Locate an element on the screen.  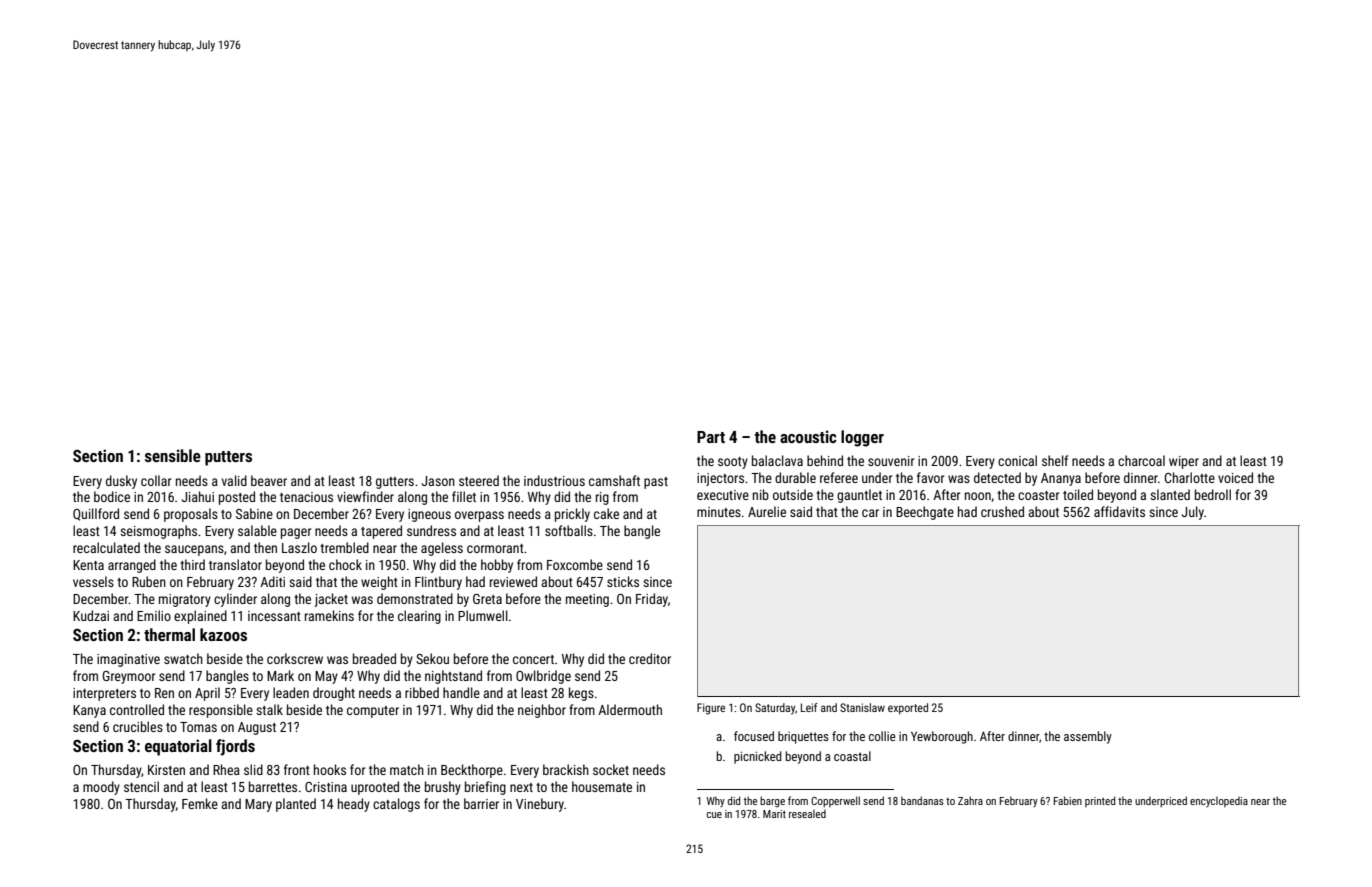
migratory is located at coordinates (185, 600).
